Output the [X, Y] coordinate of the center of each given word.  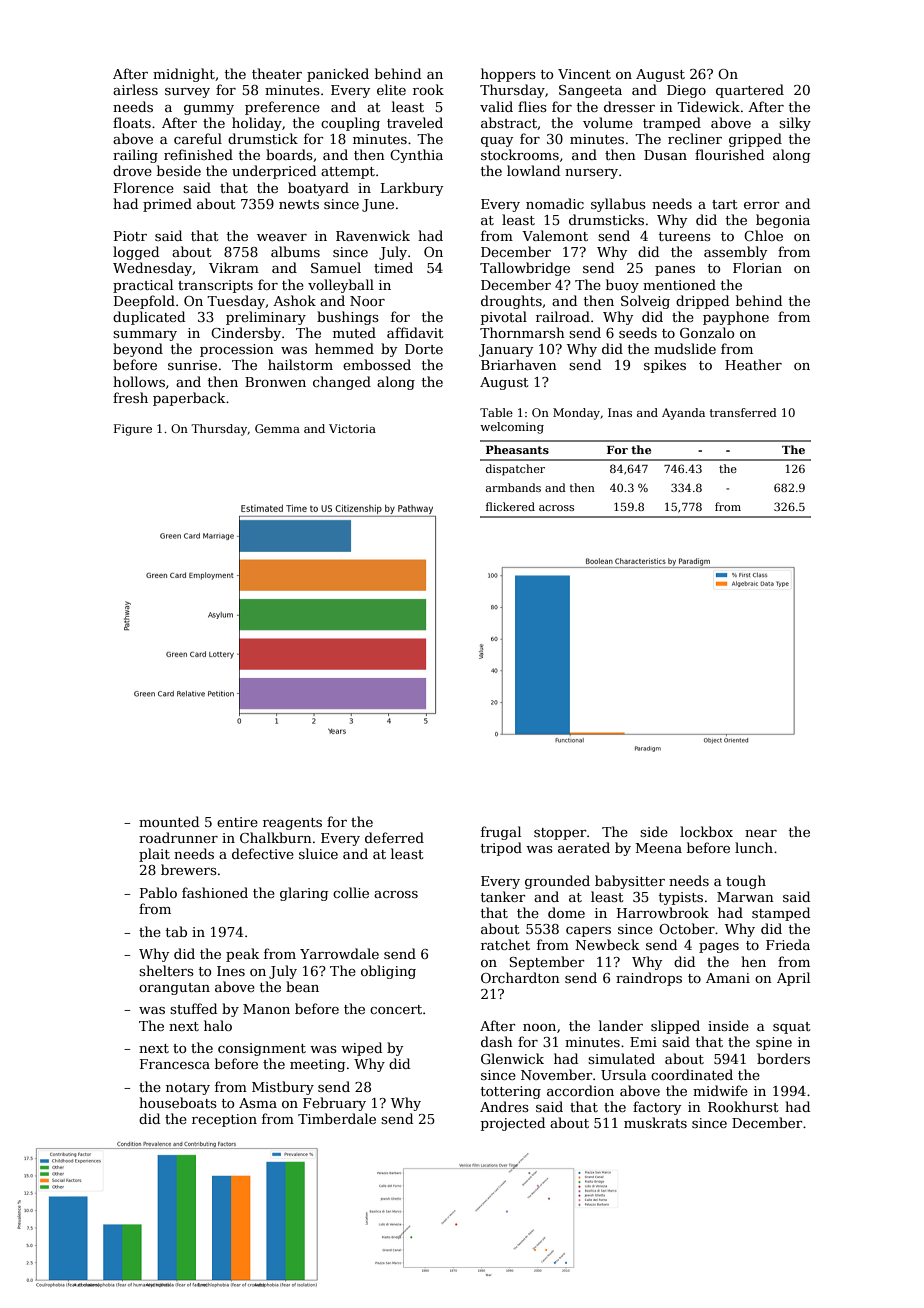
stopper [560, 834]
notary [188, 1089]
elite [391, 89]
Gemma [277, 428]
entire [237, 822]
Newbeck [607, 944]
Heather [753, 364]
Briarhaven [519, 364]
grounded [557, 882]
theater [277, 73]
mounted [169, 821]
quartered [750, 91]
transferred [743, 412]
